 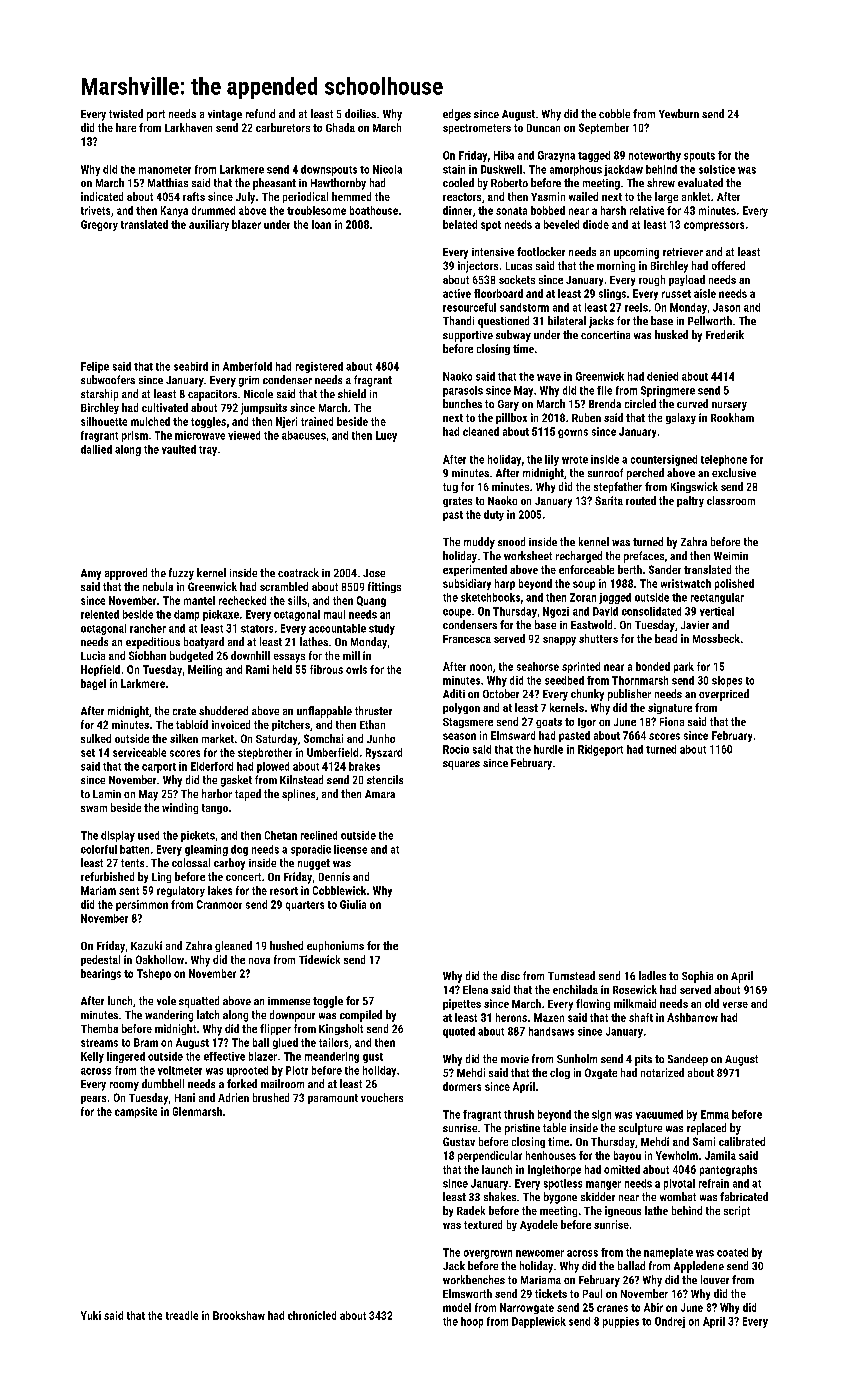 What do you see at coordinates (613, 210) in the screenshot?
I see `harsh` at bounding box center [613, 210].
